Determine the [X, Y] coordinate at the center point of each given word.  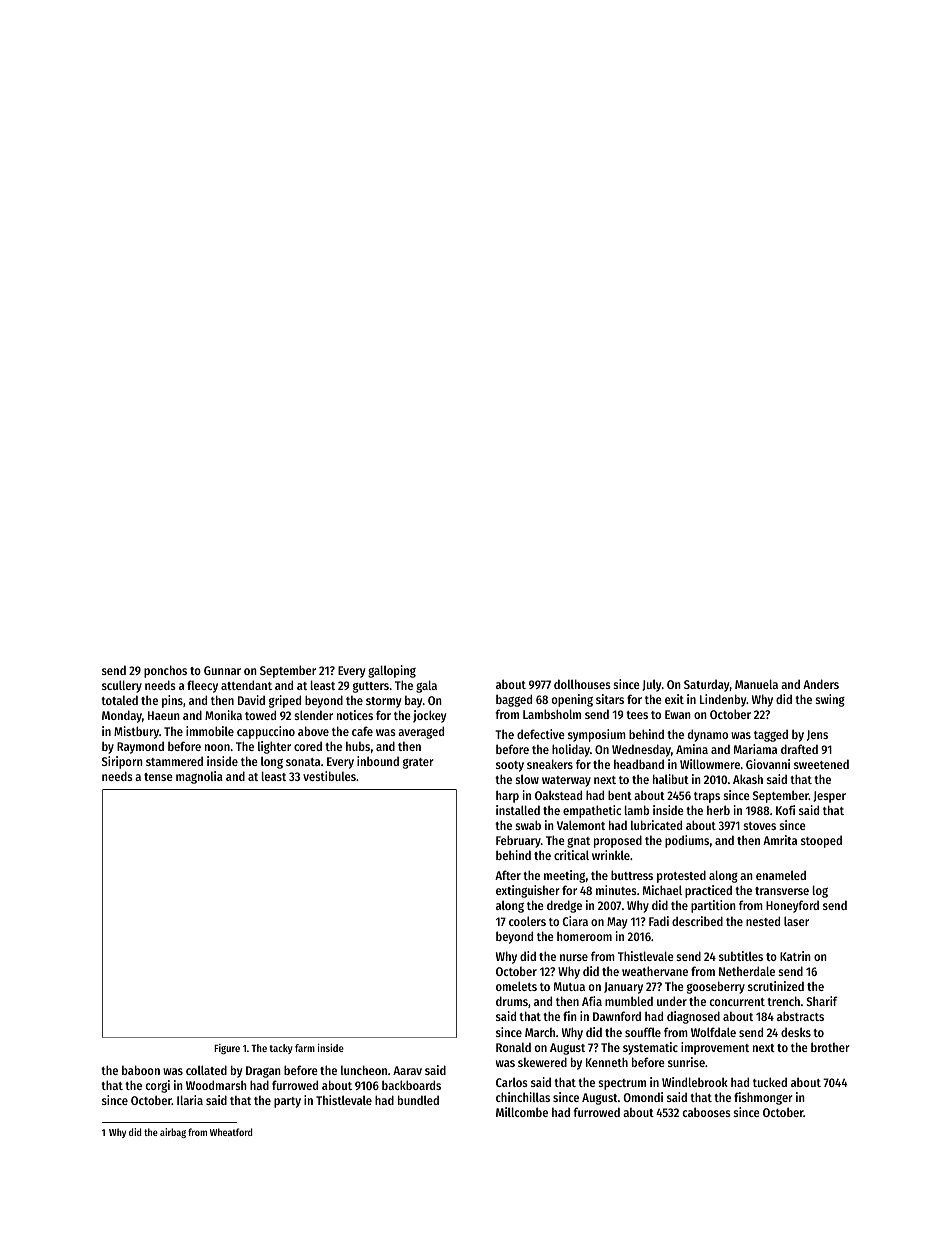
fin [570, 1016]
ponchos [165, 671]
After [508, 875]
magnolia [199, 777]
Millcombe [522, 1112]
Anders [821, 684]
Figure [227, 1049]
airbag [173, 1133]
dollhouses [582, 684]
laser [796, 921]
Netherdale [747, 971]
